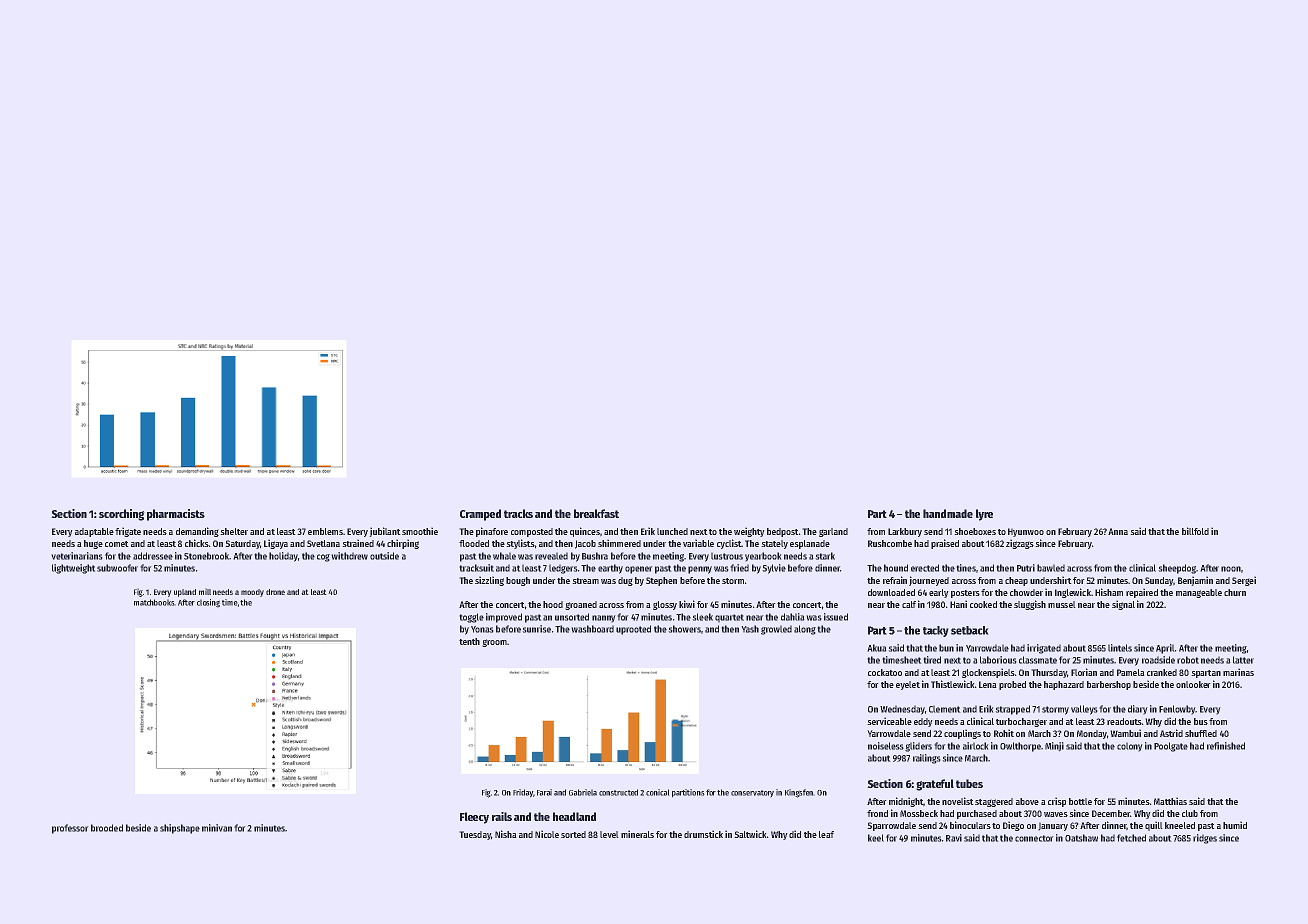  I want to click on Putri, so click(1026, 568).
